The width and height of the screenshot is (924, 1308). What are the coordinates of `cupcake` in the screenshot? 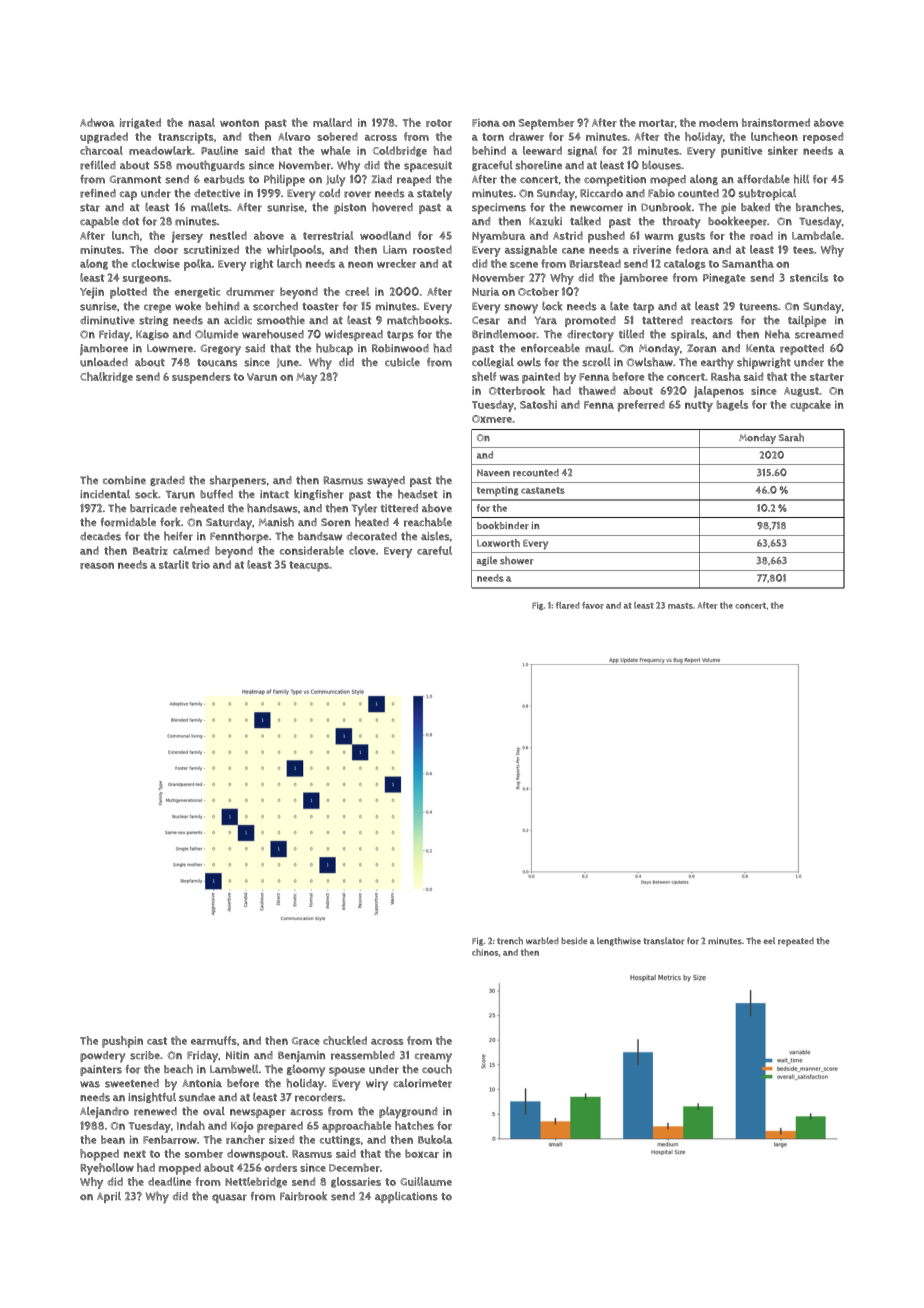 It's located at (810, 406).
